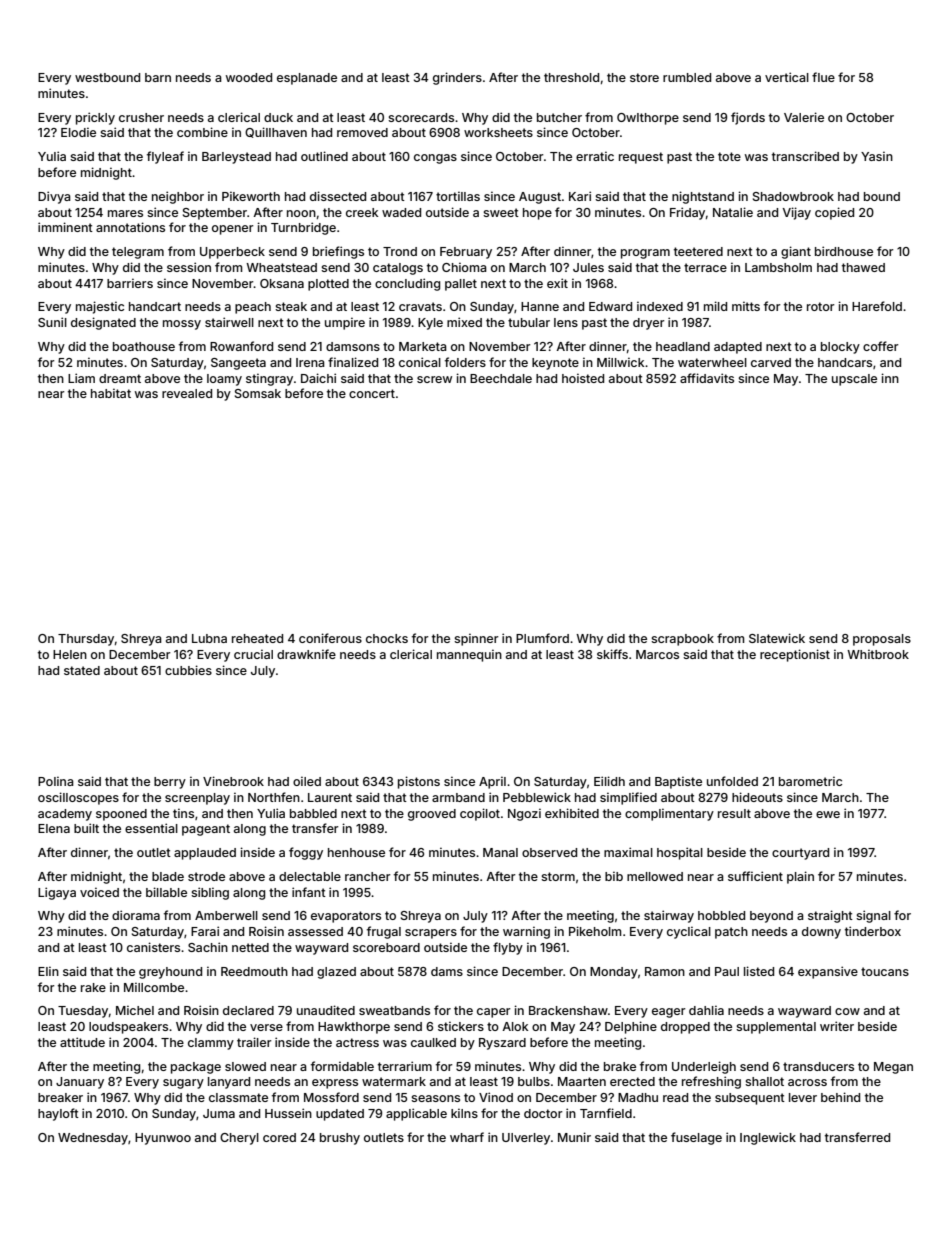 The width and height of the screenshot is (952, 1233). Describe the element at coordinates (854, 380) in the screenshot. I see `upscale` at that location.
